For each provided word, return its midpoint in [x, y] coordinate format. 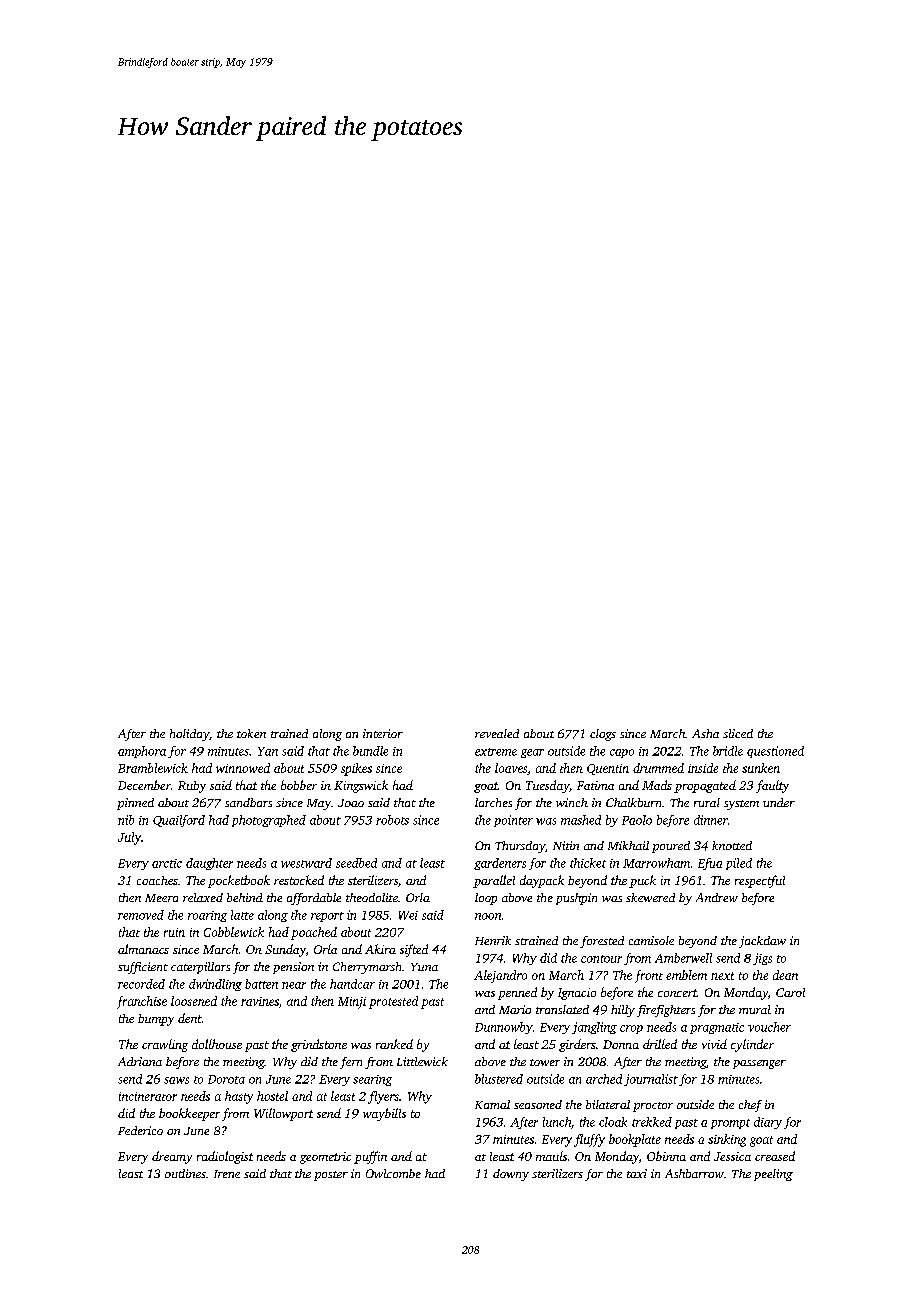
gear [532, 753]
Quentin [608, 769]
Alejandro [500, 976]
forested [602, 942]
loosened [194, 1001]
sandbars [248, 802]
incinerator [148, 1096]
